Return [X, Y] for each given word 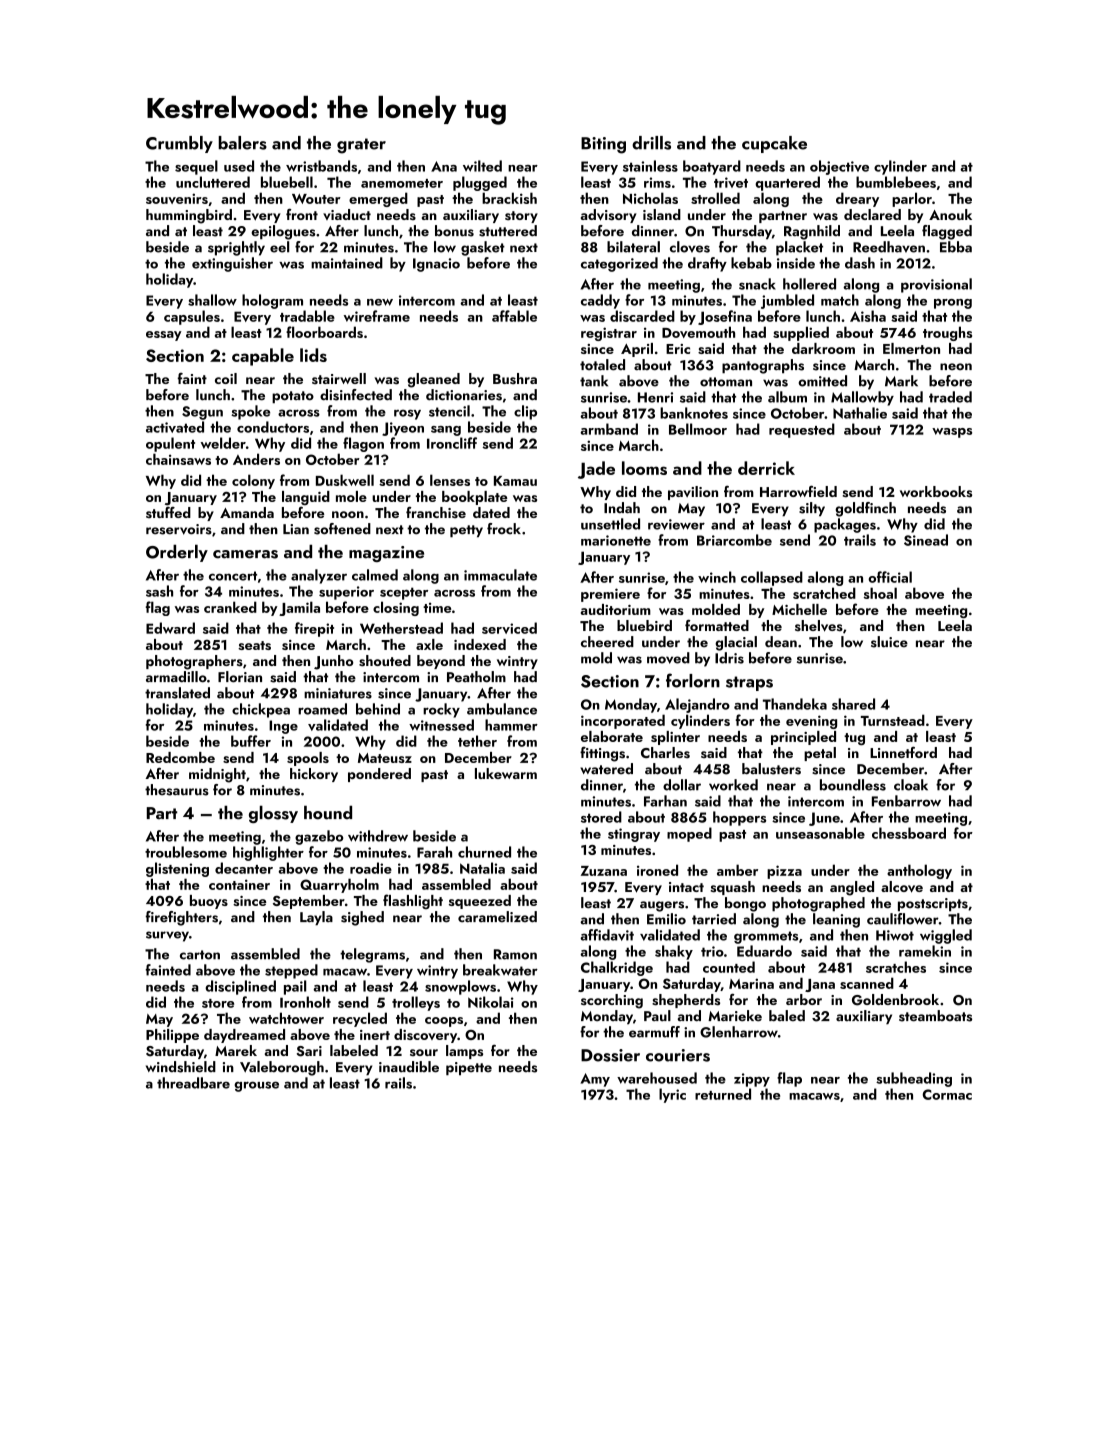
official [890, 577]
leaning [836, 920]
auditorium [616, 609]
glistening [177, 869]
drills [651, 143]
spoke [250, 412]
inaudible [409, 1067]
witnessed [441, 725]
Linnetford [903, 752]
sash [159, 591]
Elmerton [911, 348]
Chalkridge [617, 968]
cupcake [774, 144]
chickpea [261, 710]
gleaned [433, 380]
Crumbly [179, 144]
